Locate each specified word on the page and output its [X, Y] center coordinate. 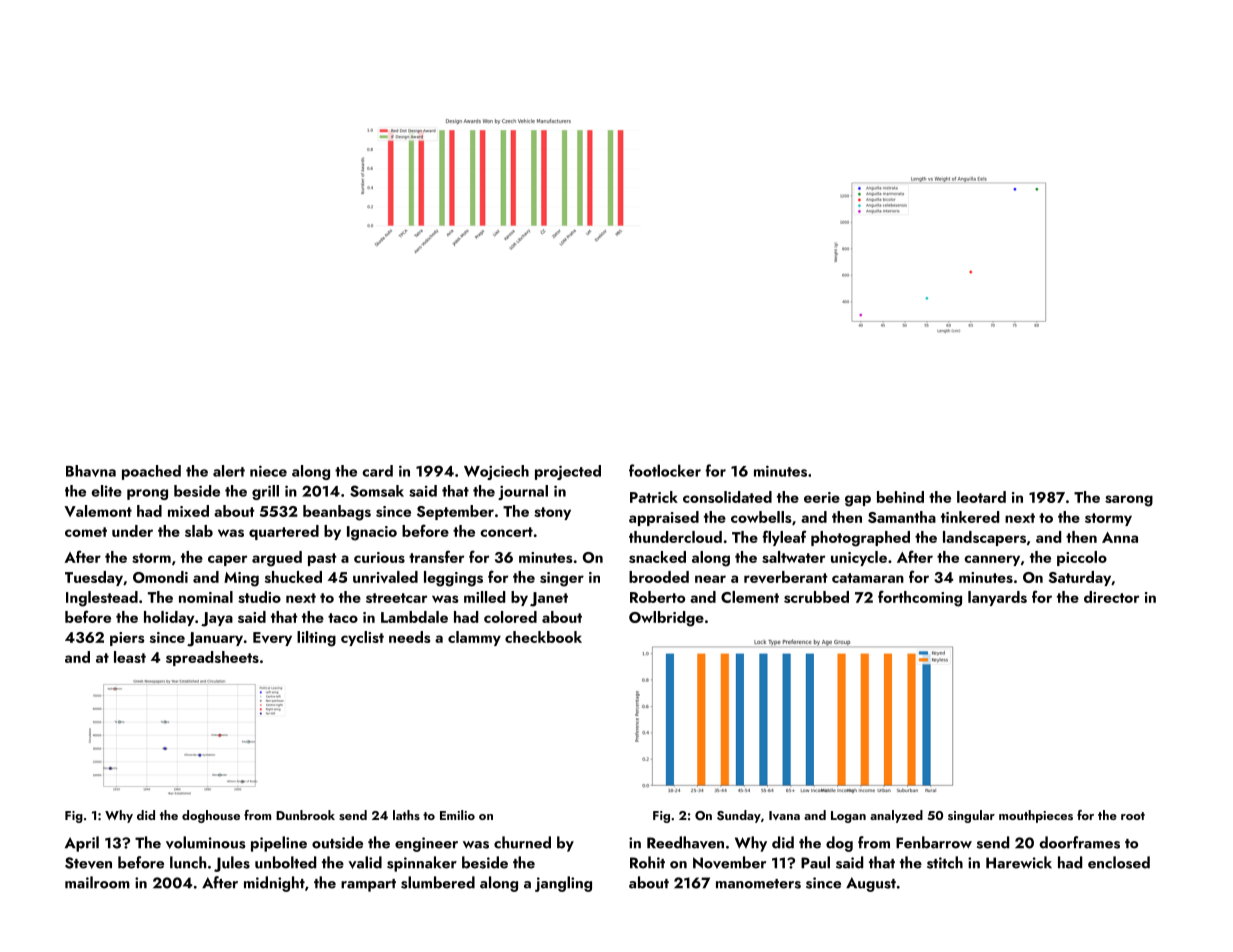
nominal [206, 597]
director [1111, 597]
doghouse [211, 816]
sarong [1129, 501]
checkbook [543, 637]
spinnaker [422, 864]
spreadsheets [212, 658]
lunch [188, 862]
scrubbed [816, 597]
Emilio [457, 815]
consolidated [727, 497]
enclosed [1119, 862]
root [1133, 816]
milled [484, 597]
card [377, 471]
